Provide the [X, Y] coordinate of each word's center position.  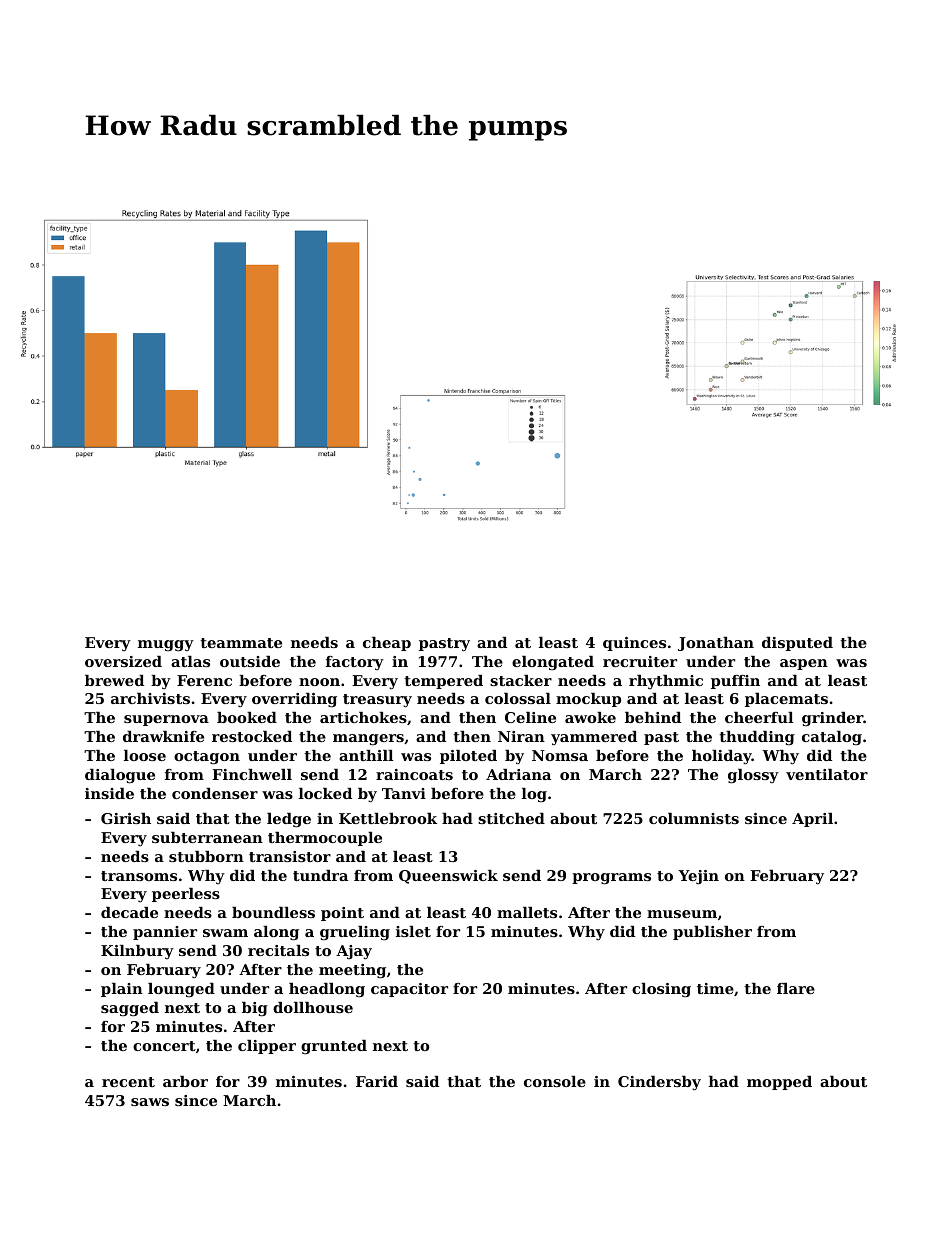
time [715, 988]
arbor [185, 1081]
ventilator [827, 774]
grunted [334, 1047]
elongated [553, 663]
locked [325, 793]
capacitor [409, 990]
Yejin [698, 877]
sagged [130, 1009]
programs [611, 879]
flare [796, 988]
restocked [252, 736]
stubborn [206, 856]
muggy [166, 646]
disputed [797, 644]
